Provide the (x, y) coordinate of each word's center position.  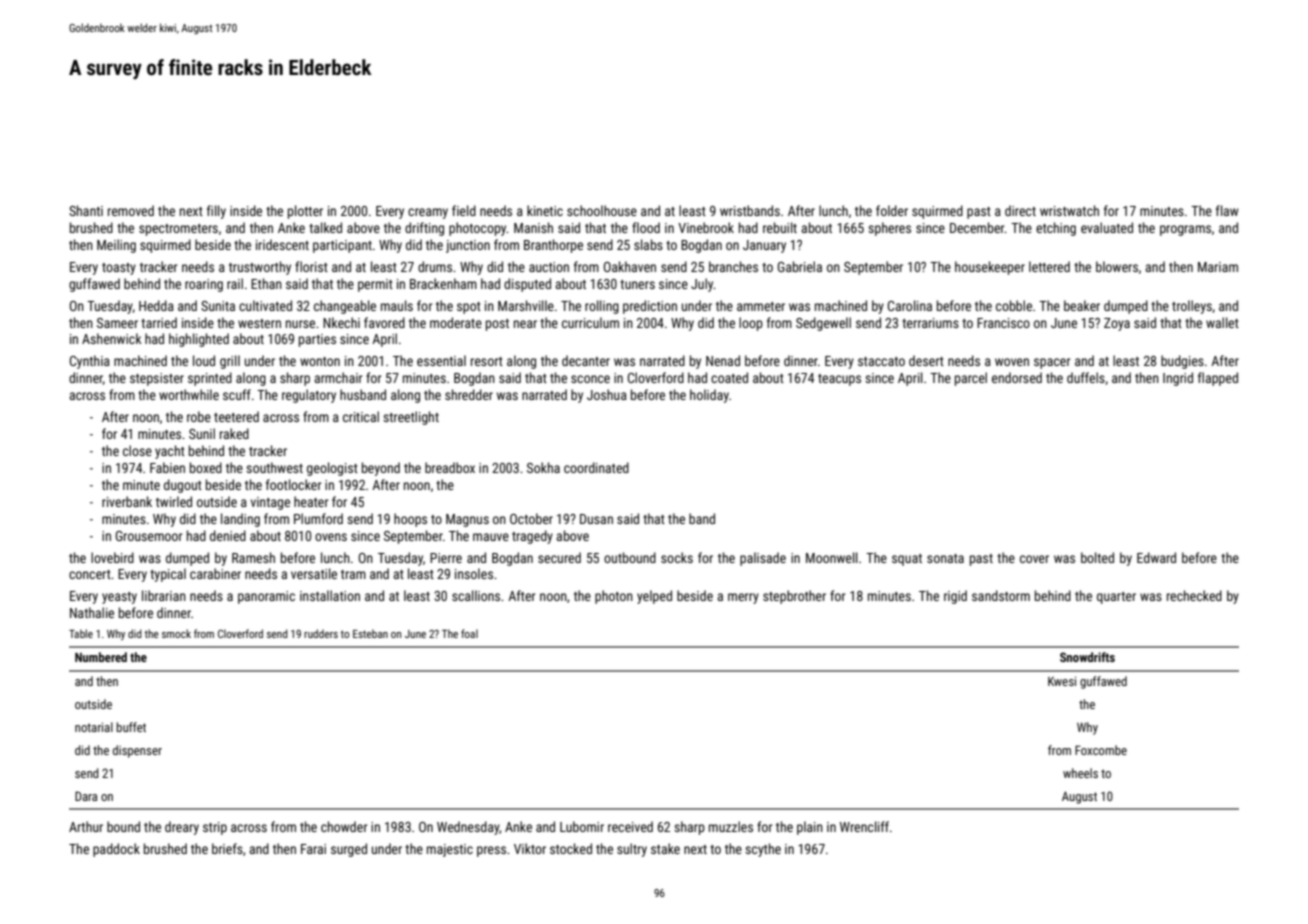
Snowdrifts (1087, 657)
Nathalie (92, 612)
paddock (116, 850)
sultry (632, 850)
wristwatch (1069, 210)
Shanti (86, 210)
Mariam (1218, 267)
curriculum (590, 322)
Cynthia (90, 362)
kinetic (545, 210)
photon (614, 597)
